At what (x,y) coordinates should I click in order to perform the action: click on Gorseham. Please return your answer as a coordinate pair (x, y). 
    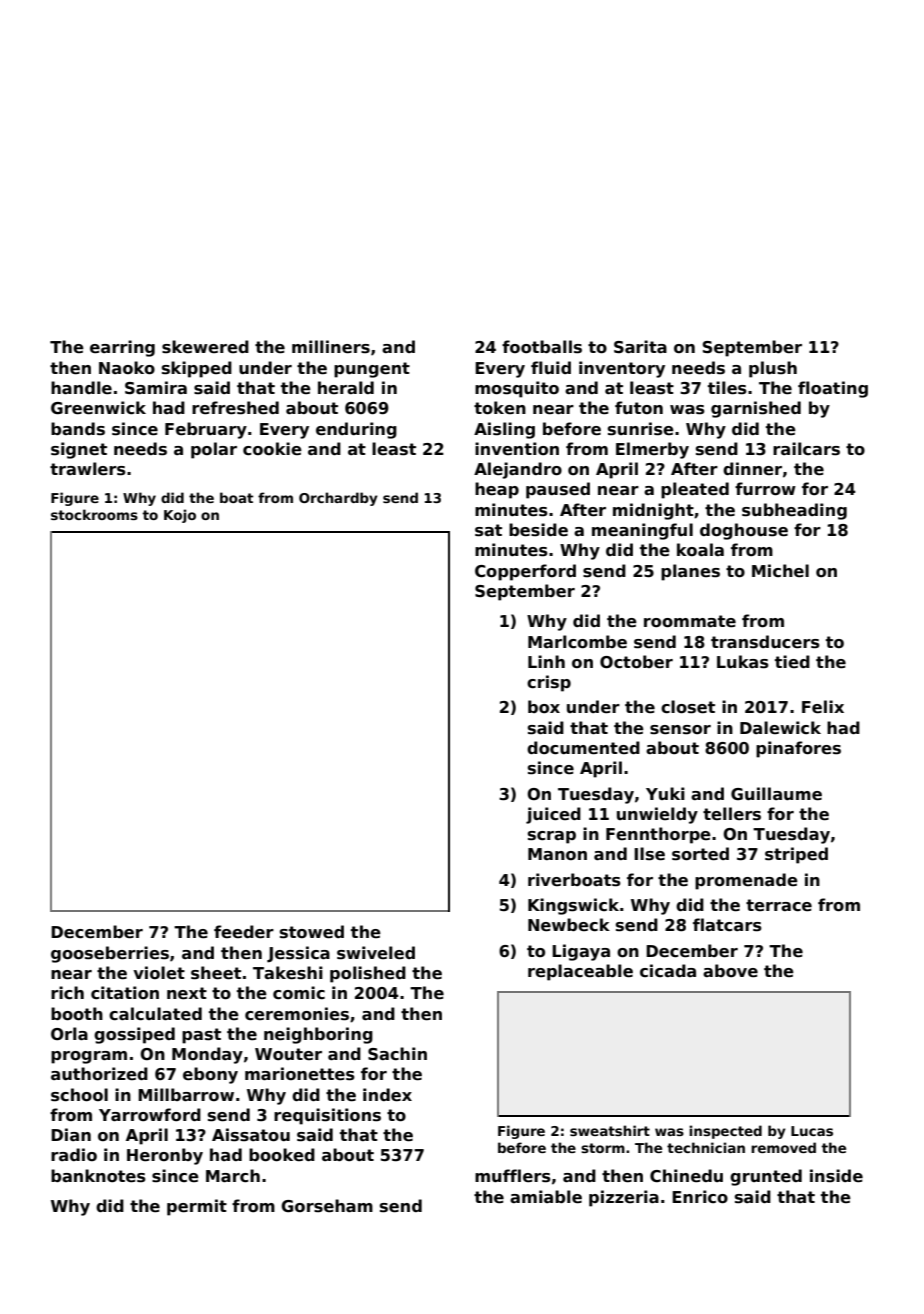
    Looking at the image, I should click on (327, 1206).
